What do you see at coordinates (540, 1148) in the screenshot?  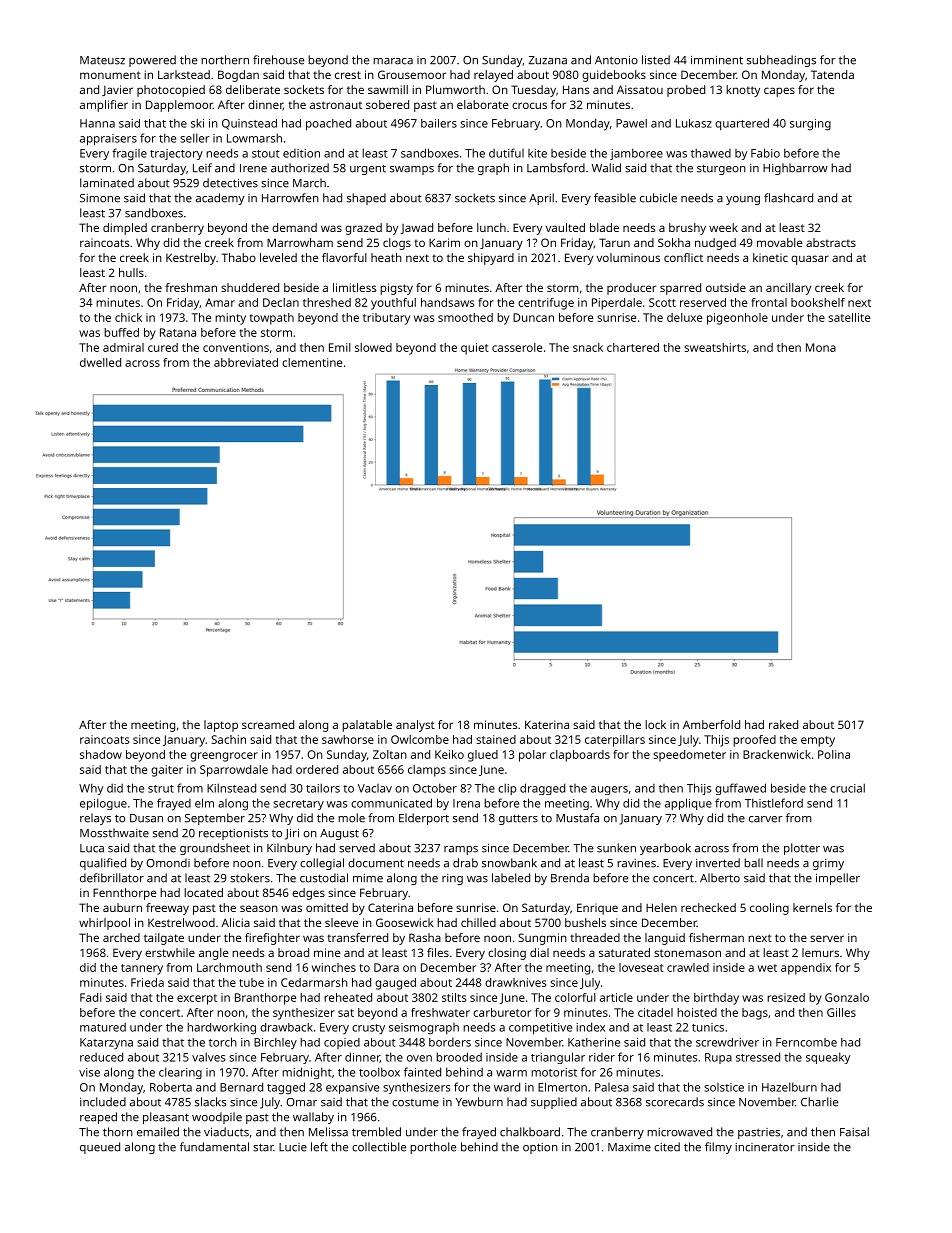 I see `option` at bounding box center [540, 1148].
